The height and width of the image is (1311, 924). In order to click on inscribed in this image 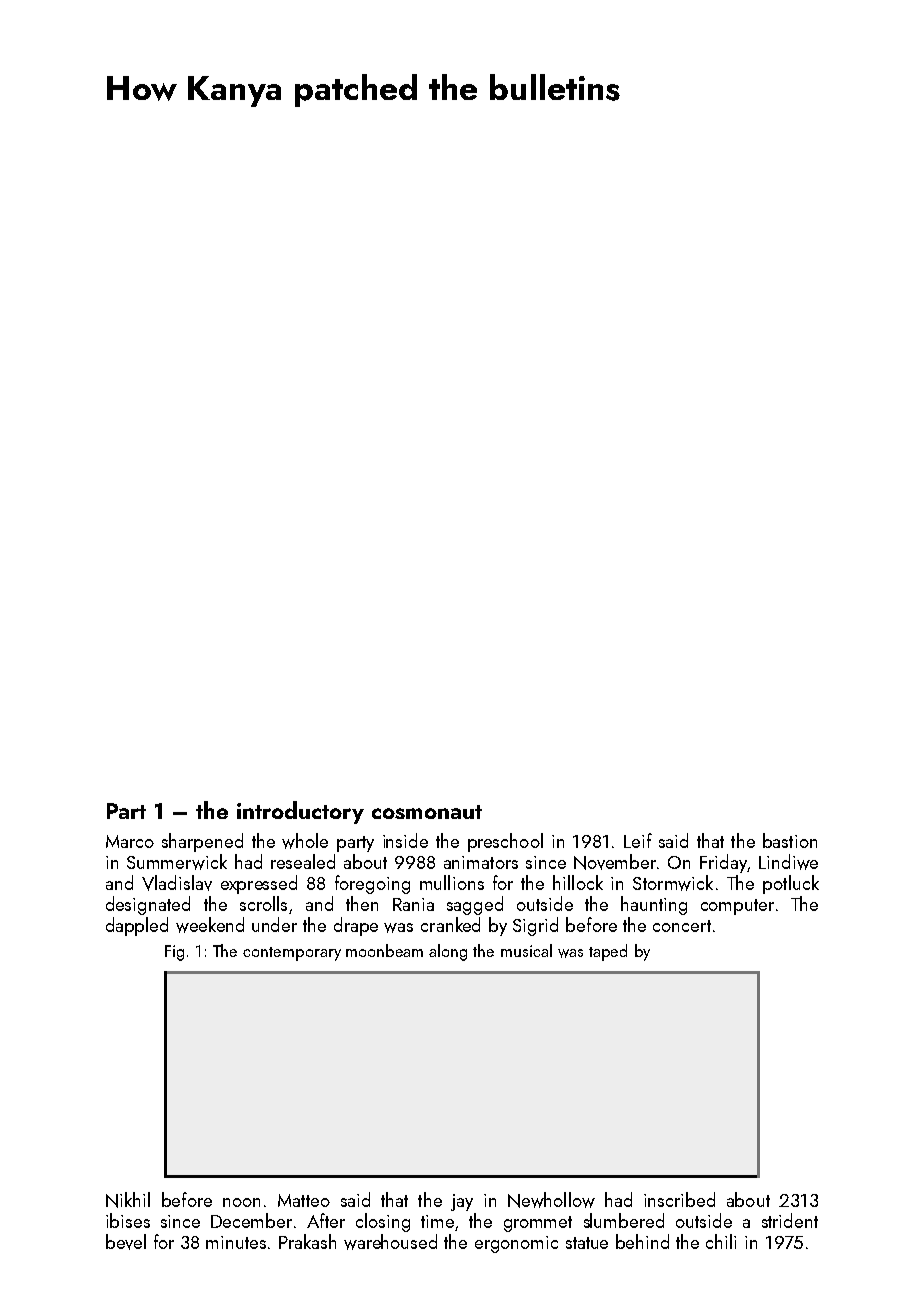, I will do `click(679, 1199)`.
